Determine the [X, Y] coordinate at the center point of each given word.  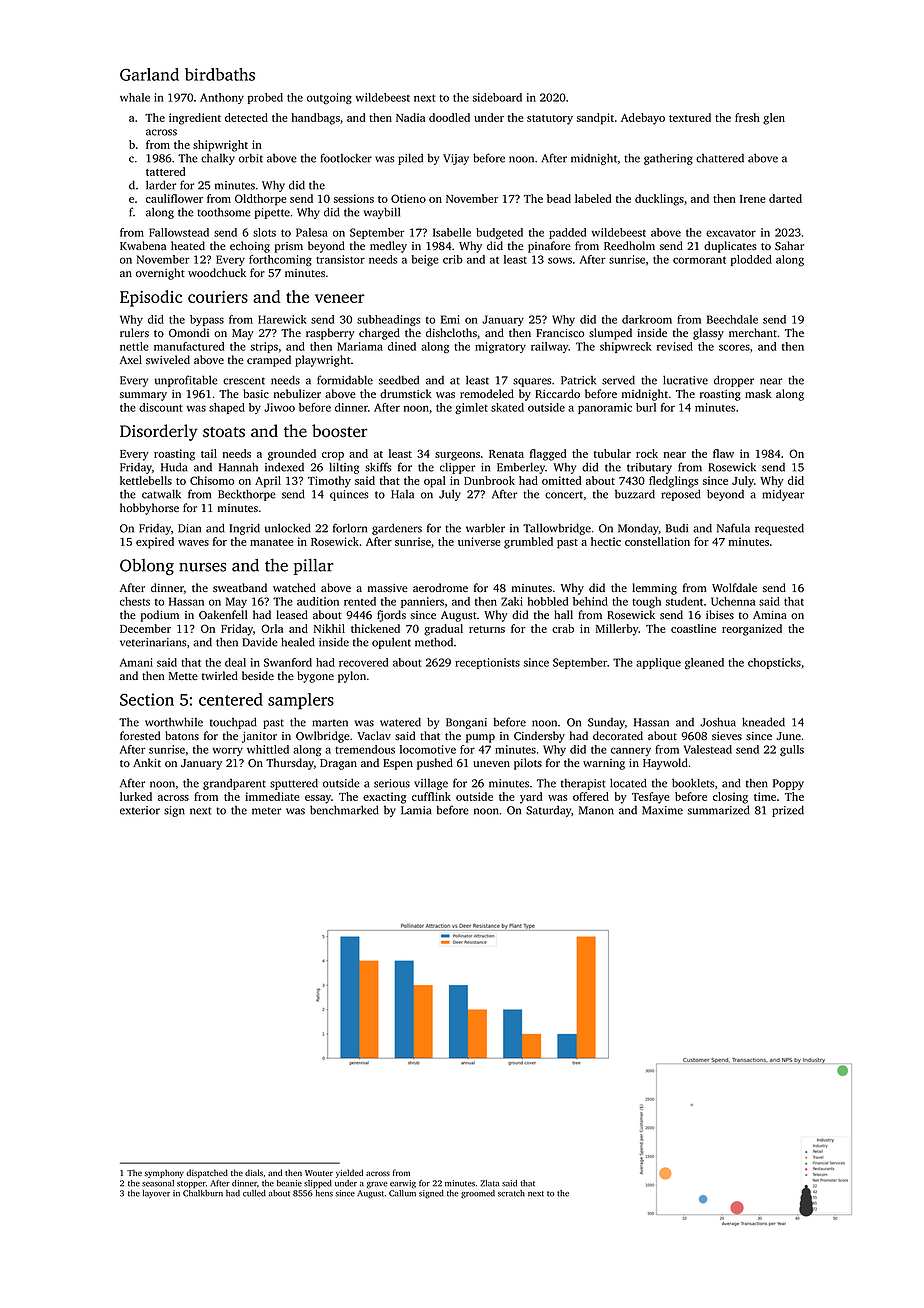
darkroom [647, 319]
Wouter [319, 1173]
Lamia [416, 810]
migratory [500, 347]
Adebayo [643, 119]
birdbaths [220, 74]
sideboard [497, 97]
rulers [134, 332]
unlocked [288, 528]
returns [487, 629]
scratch [511, 1193]
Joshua [718, 722]
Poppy [788, 784]
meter [266, 811]
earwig [403, 1184]
